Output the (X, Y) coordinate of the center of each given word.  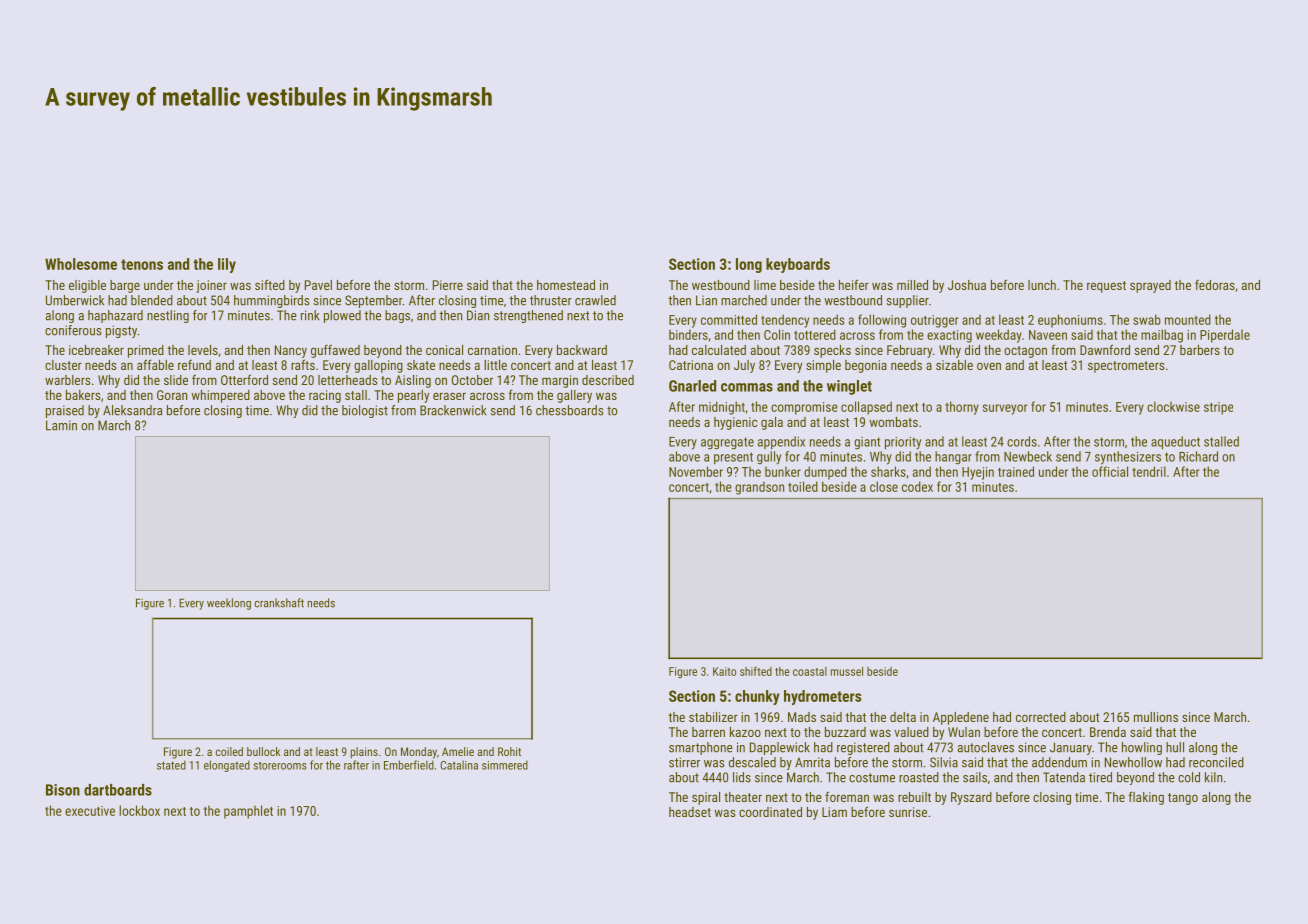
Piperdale (1225, 336)
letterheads (347, 380)
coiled (229, 751)
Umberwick (75, 300)
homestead (566, 285)
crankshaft (279, 603)
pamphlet (248, 812)
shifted (756, 671)
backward (582, 350)
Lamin (61, 425)
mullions (1156, 717)
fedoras (1215, 284)
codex (917, 486)
